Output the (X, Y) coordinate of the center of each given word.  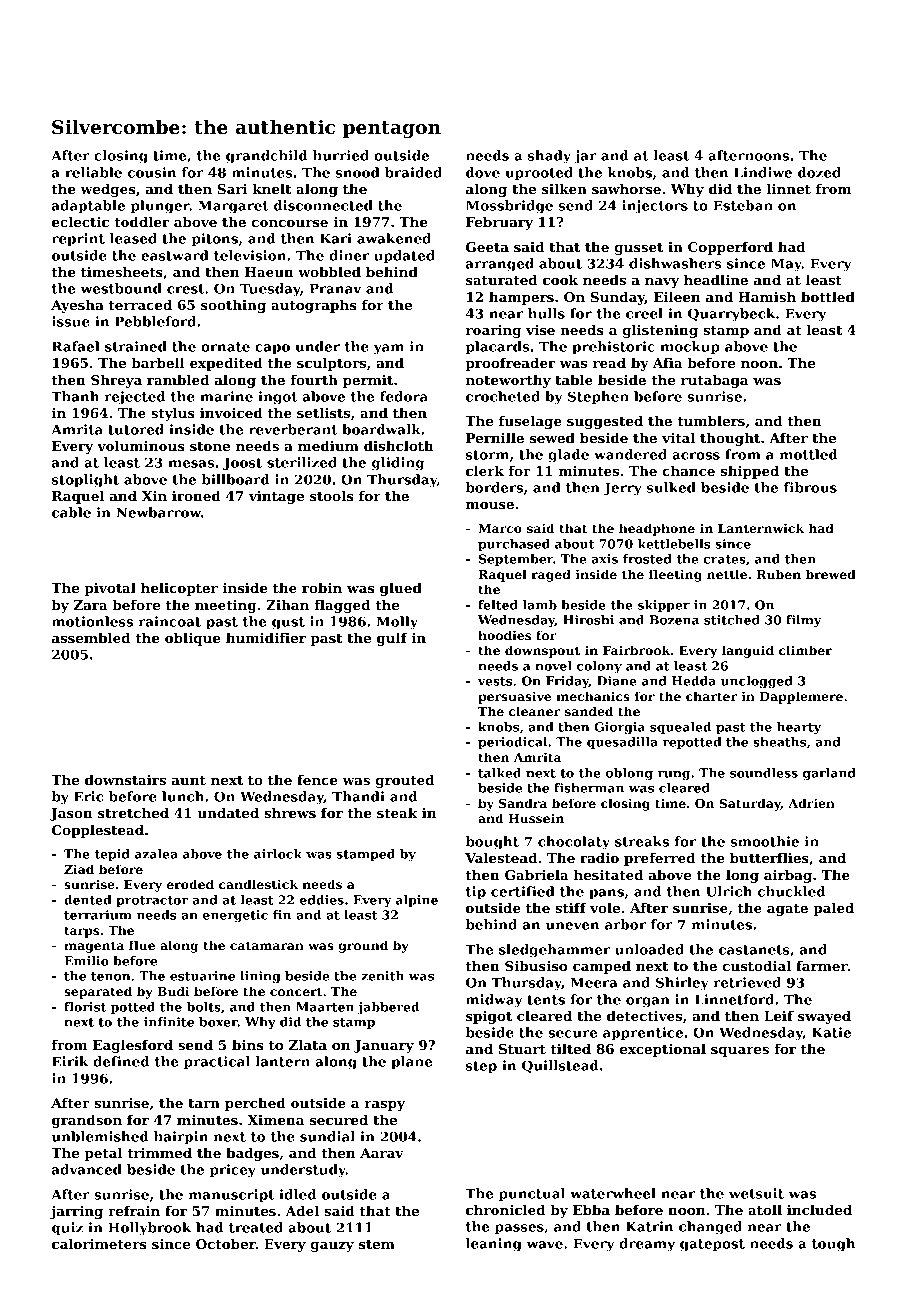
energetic (235, 916)
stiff (571, 908)
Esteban (743, 205)
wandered (630, 454)
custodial (757, 965)
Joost (242, 464)
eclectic (80, 221)
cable (71, 512)
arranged (500, 265)
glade (568, 456)
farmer (822, 966)
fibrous (810, 487)
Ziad (79, 869)
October (226, 1243)
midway (494, 1001)
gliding (398, 464)
